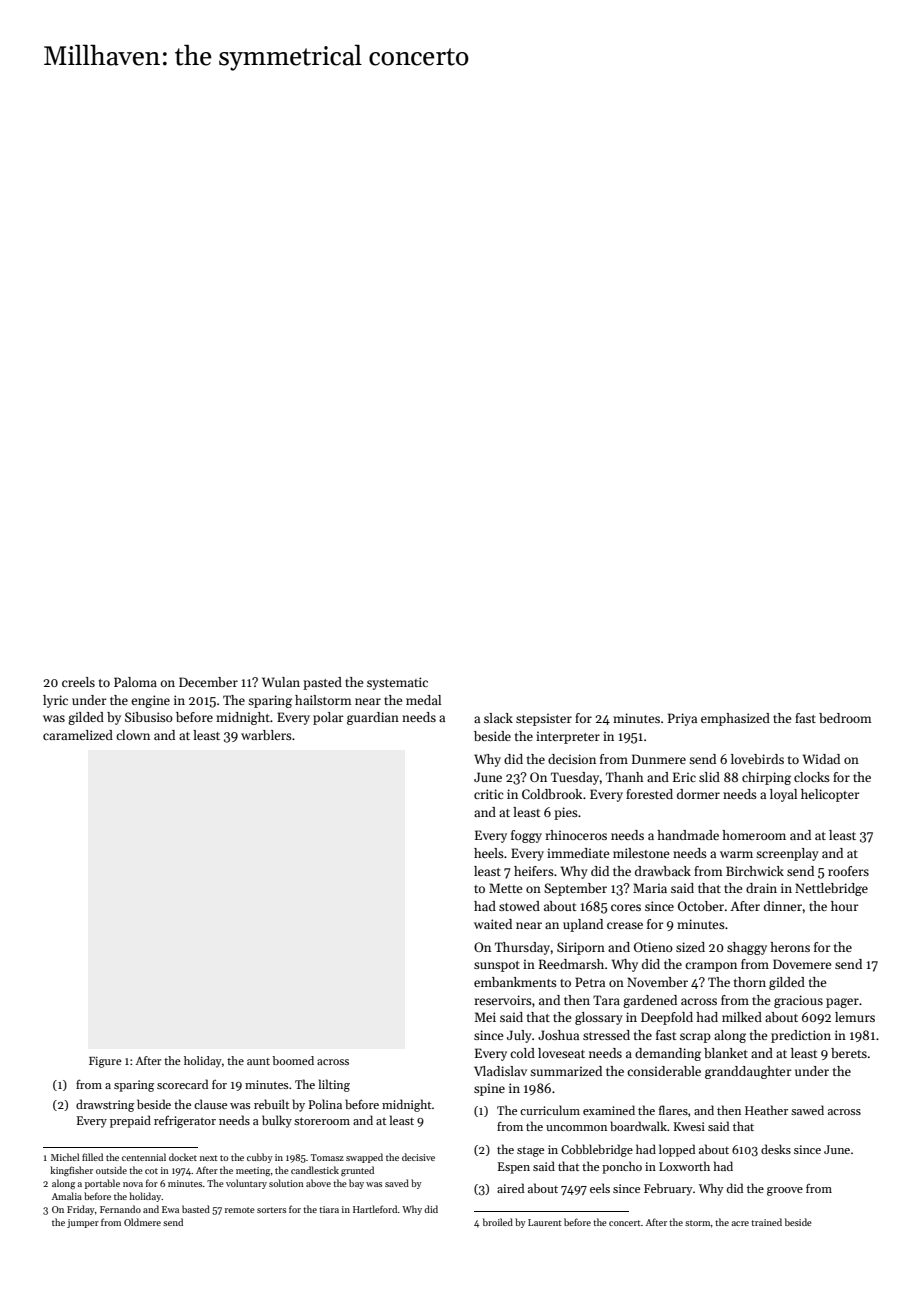  What do you see at coordinates (397, 683) in the image?
I see `systematic` at bounding box center [397, 683].
